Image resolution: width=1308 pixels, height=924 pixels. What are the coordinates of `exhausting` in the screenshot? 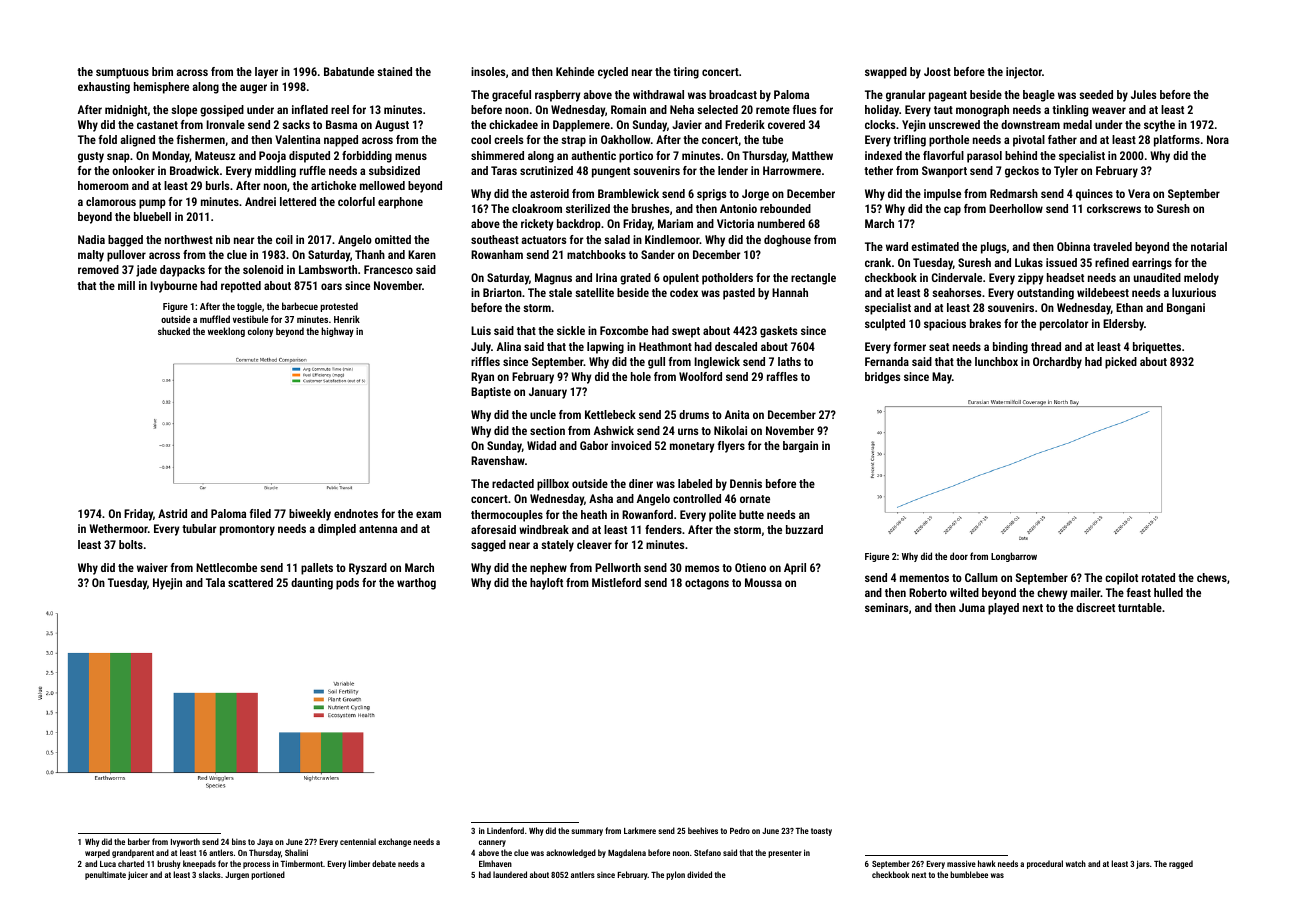 It's located at (104, 88).
